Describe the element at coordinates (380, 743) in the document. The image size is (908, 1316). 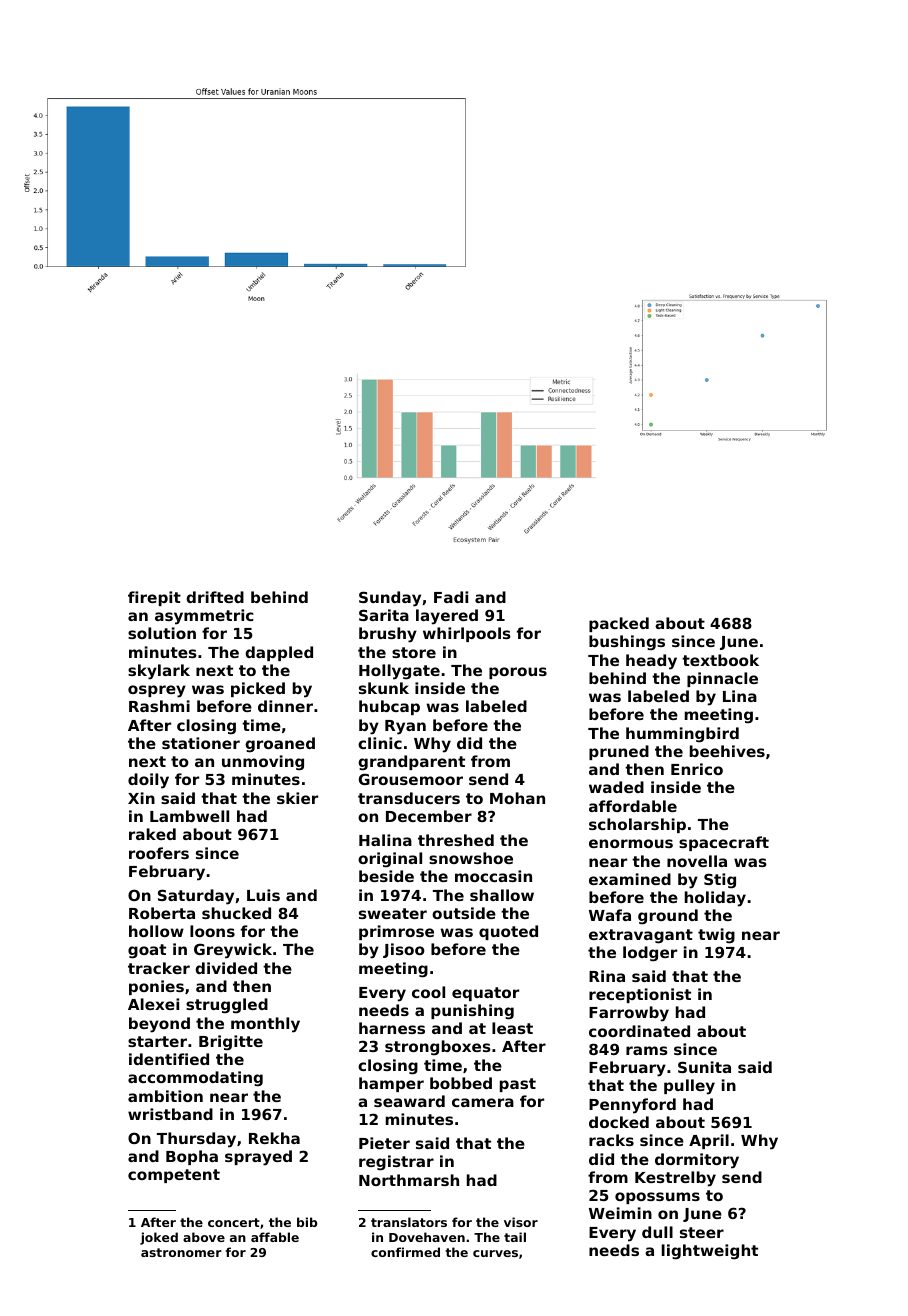
I see `clinic` at that location.
